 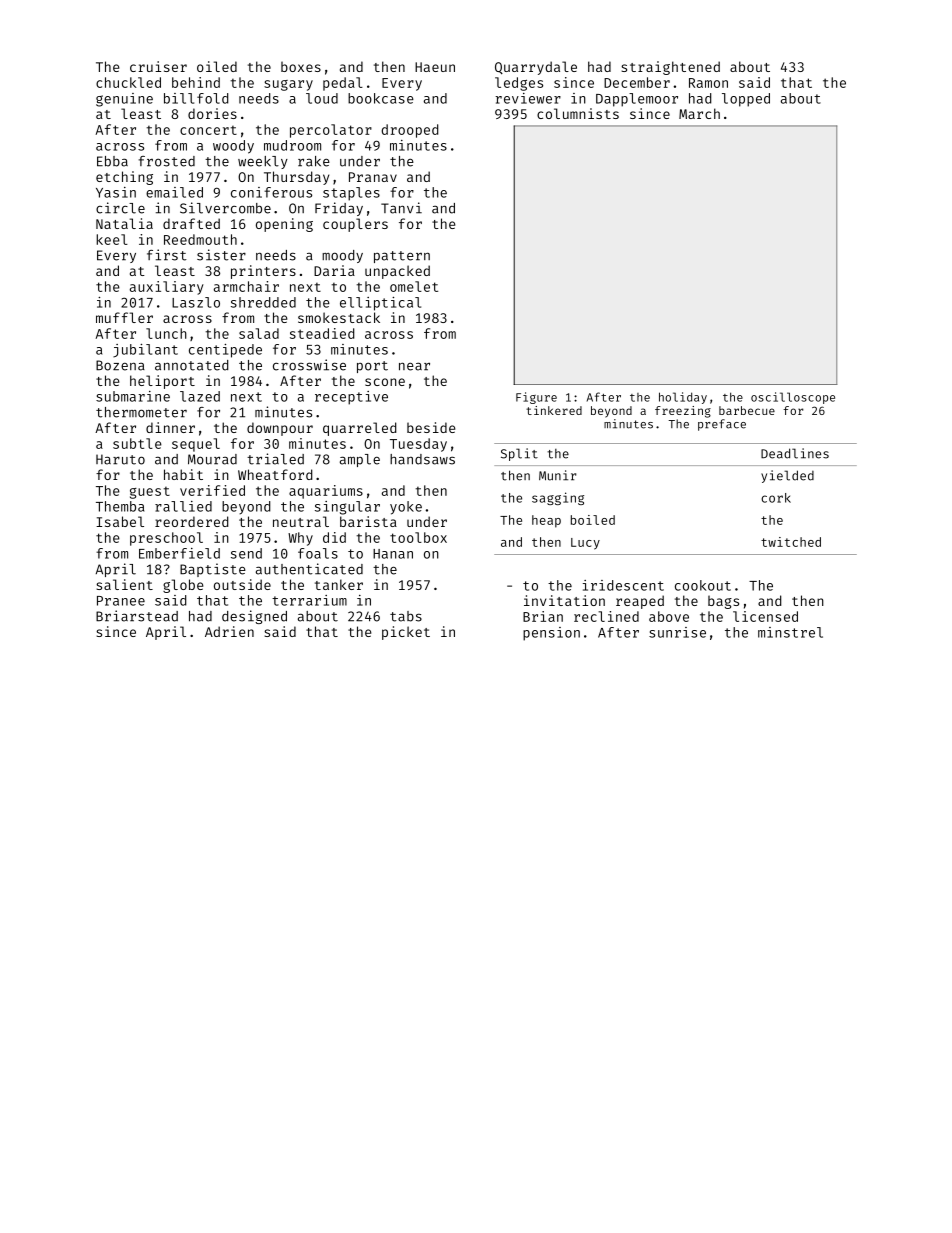 What do you see at coordinates (776, 498) in the image?
I see `cork` at bounding box center [776, 498].
